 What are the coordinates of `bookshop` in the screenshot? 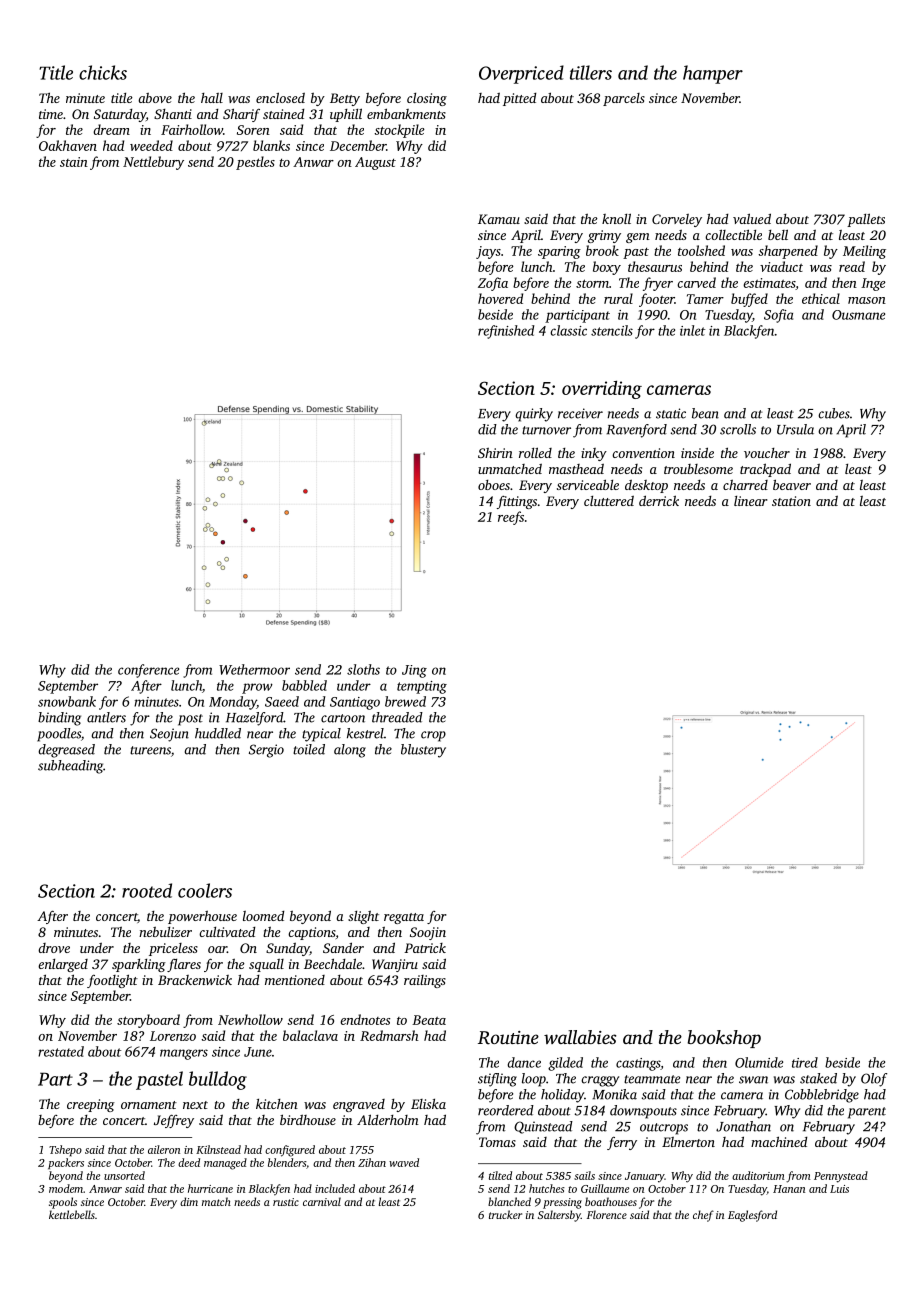 It's located at (724, 1039).
